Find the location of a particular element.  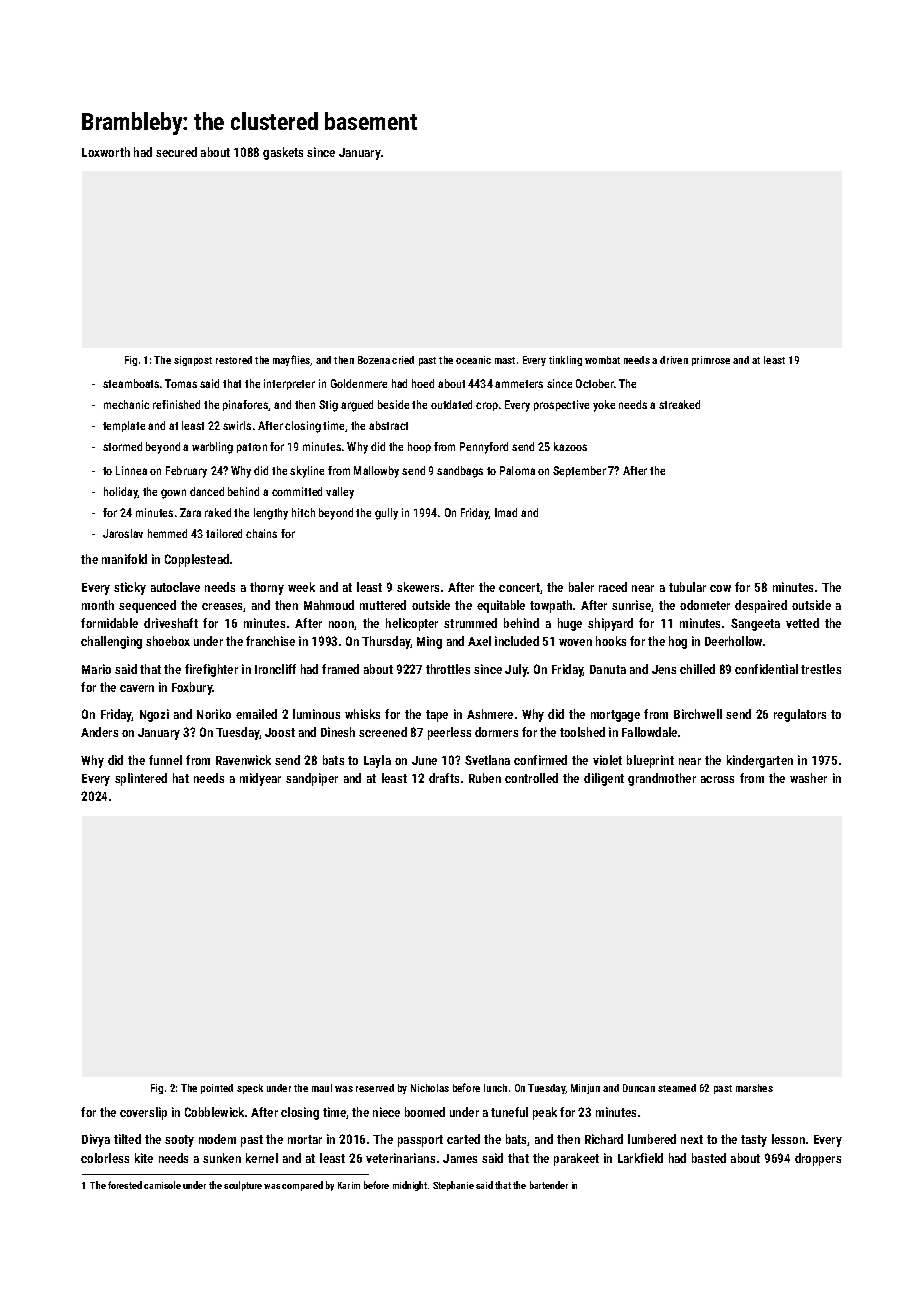

driven is located at coordinates (674, 360).
